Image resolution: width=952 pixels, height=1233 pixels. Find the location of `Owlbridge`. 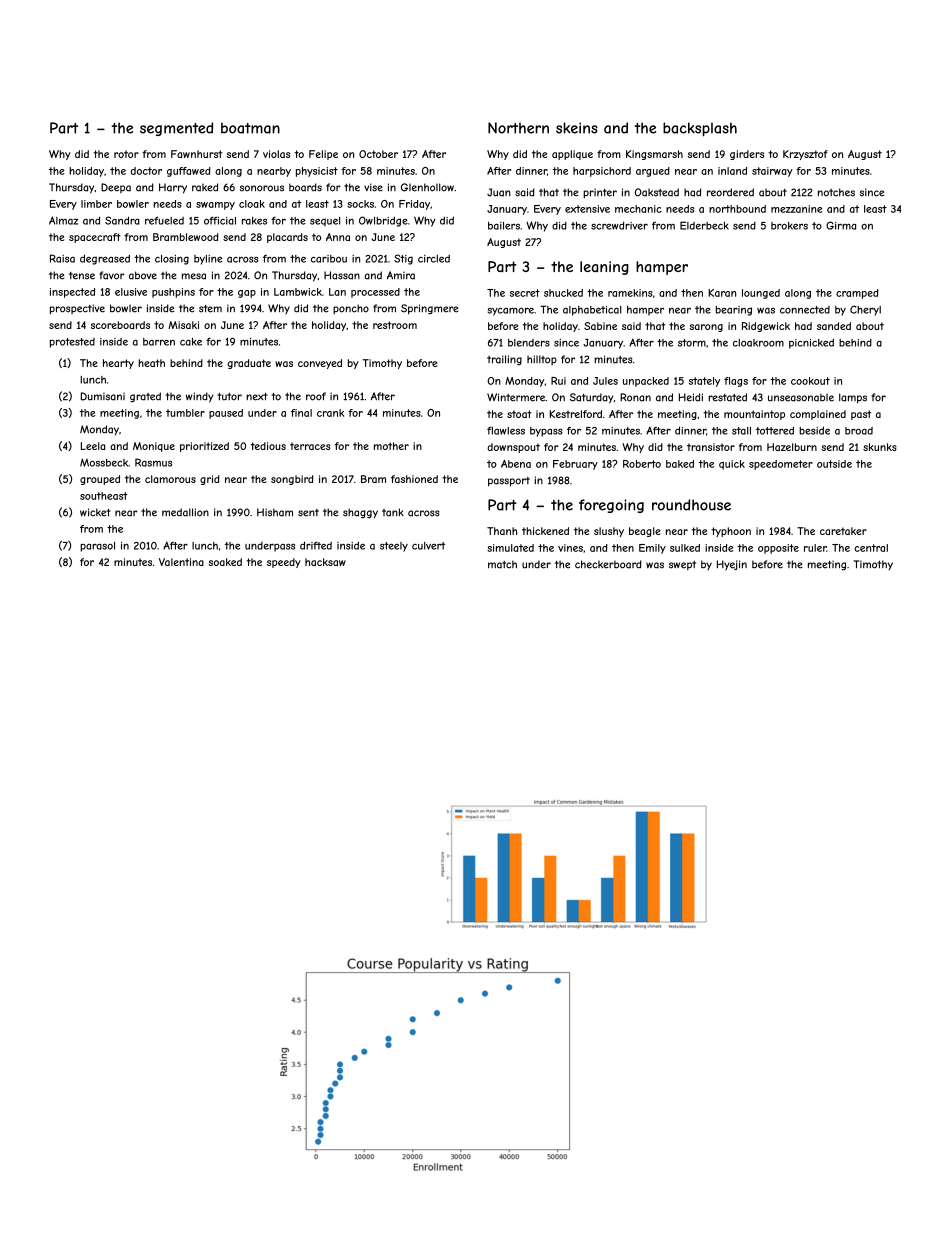

Owlbridge is located at coordinates (383, 221).
